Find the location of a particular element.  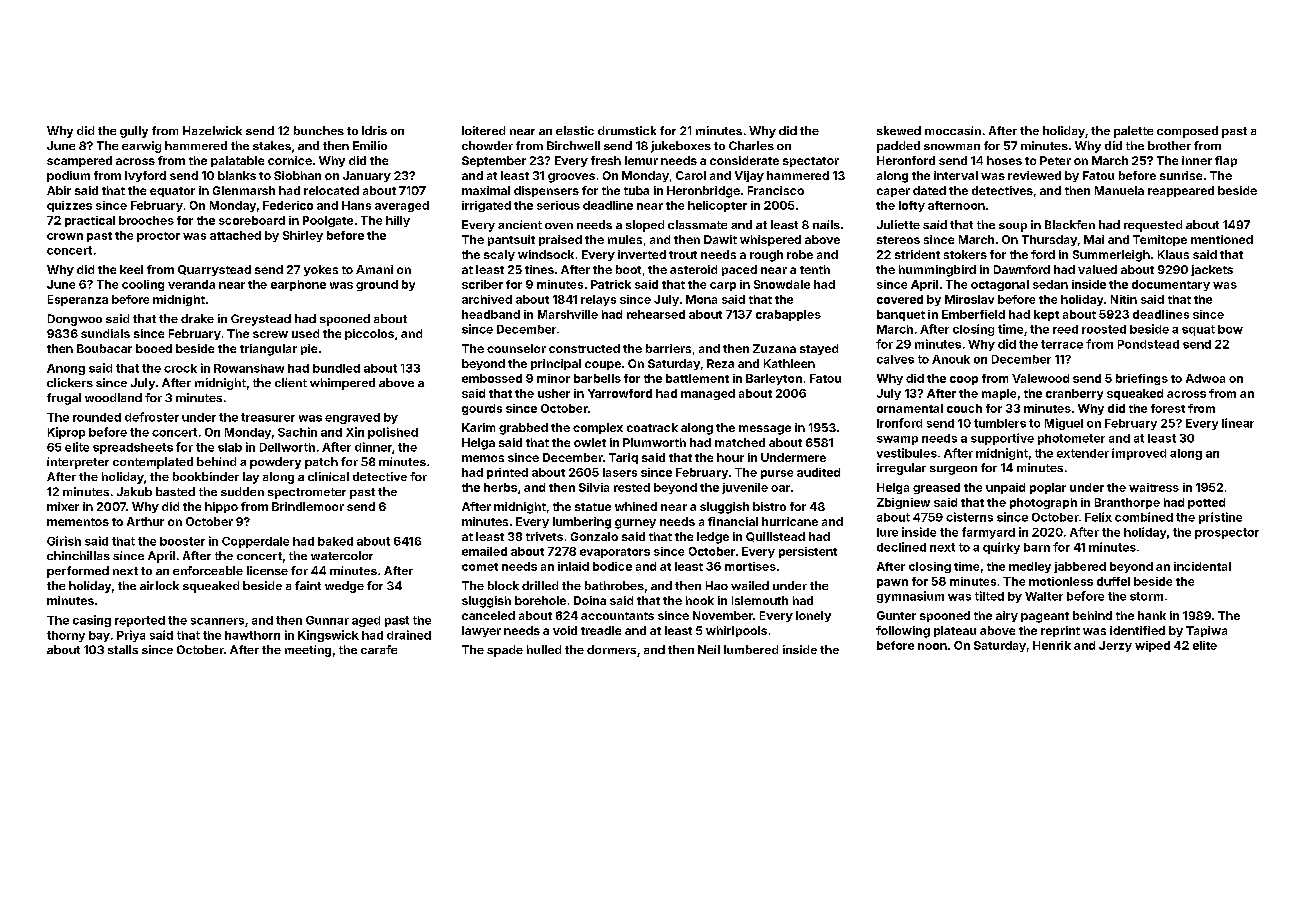

Dawit is located at coordinates (720, 239).
